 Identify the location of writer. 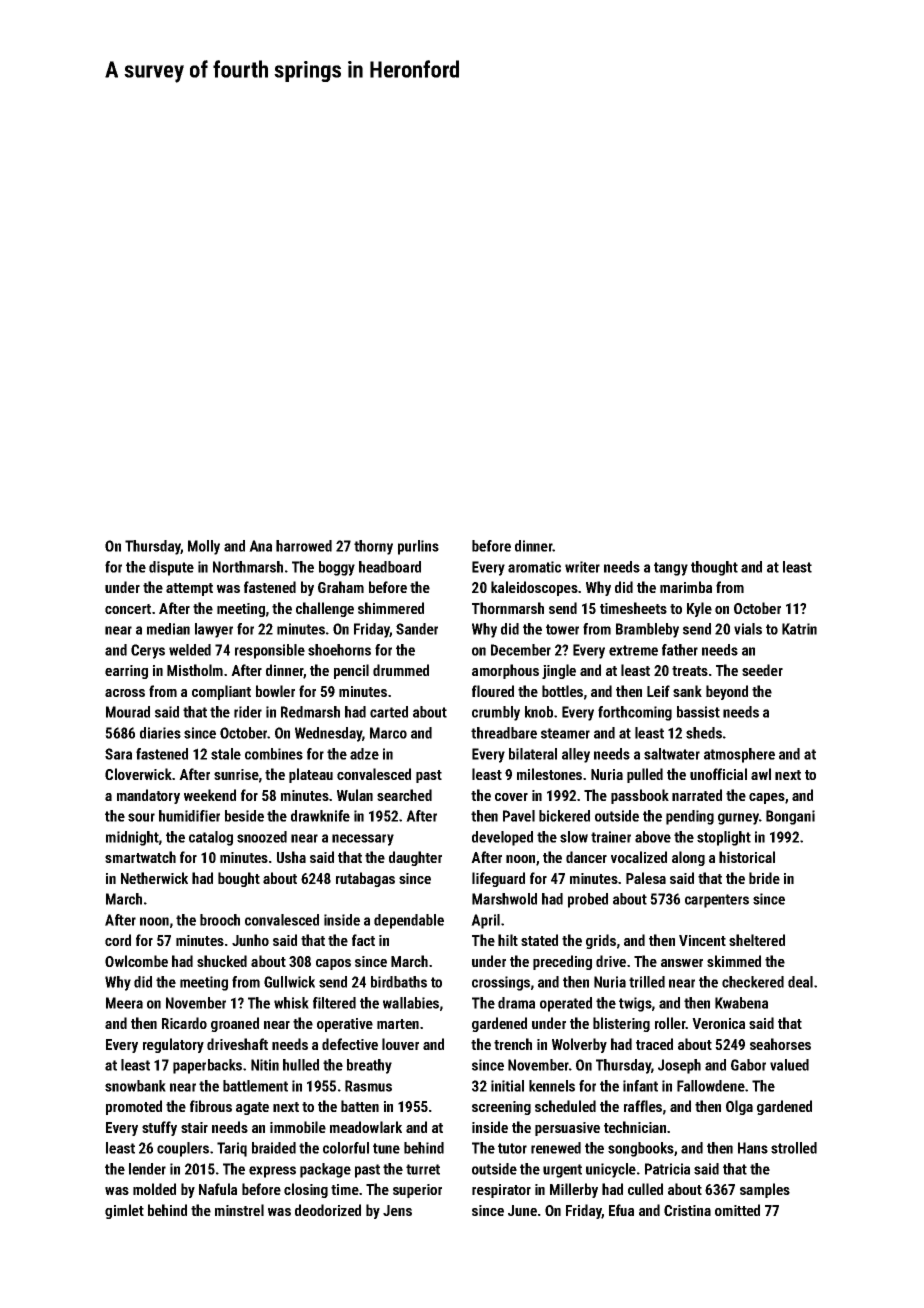
(582, 567).
